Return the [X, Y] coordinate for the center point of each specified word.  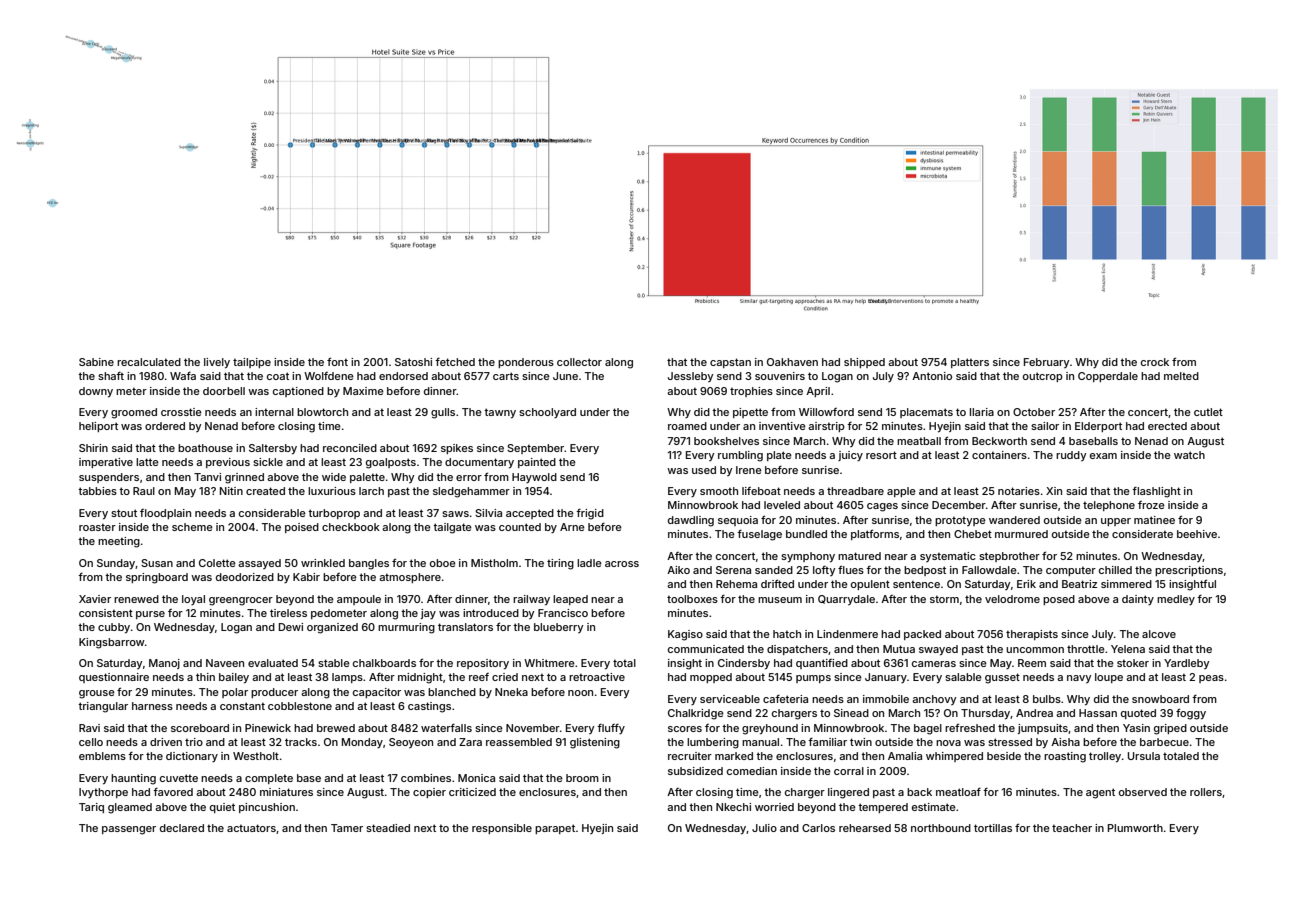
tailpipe [252, 363]
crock [1155, 362]
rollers [1206, 792]
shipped [864, 363]
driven [166, 742]
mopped [711, 678]
